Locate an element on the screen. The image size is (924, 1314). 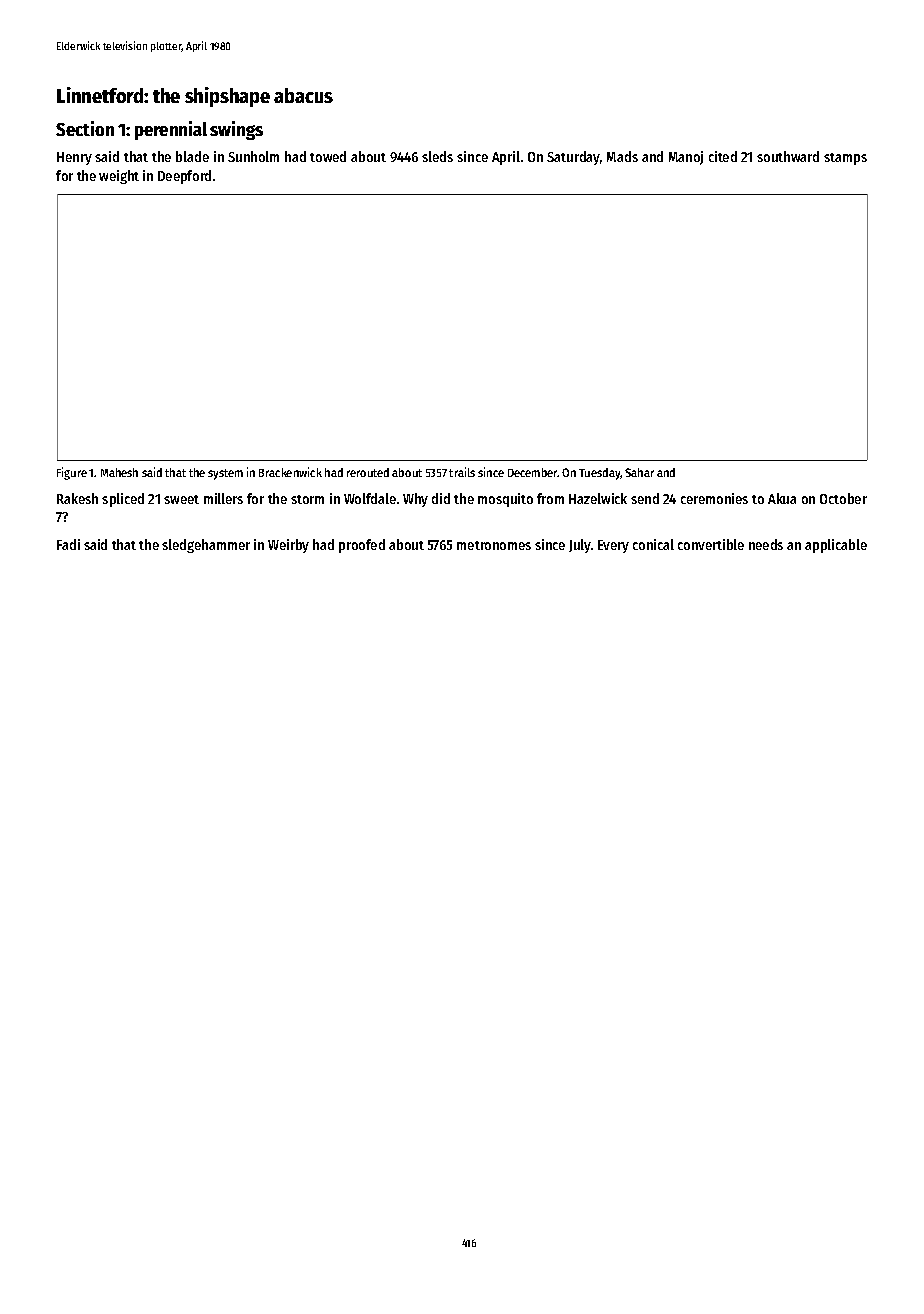
Section is located at coordinates (85, 128).
